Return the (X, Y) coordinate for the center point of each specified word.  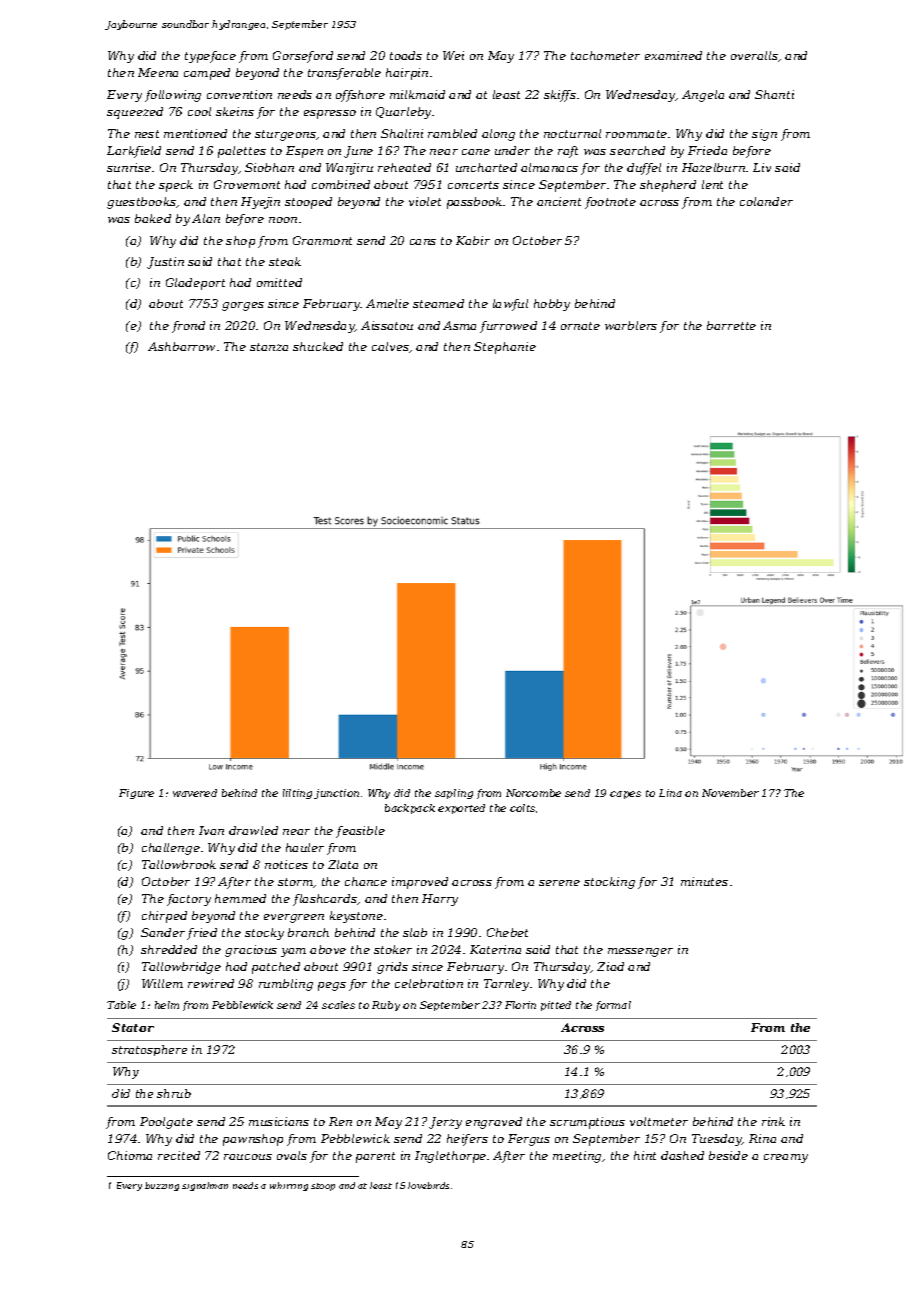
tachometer (605, 55)
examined (673, 55)
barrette (731, 325)
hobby (552, 305)
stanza (269, 347)
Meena (158, 72)
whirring (289, 1186)
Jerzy (445, 1123)
